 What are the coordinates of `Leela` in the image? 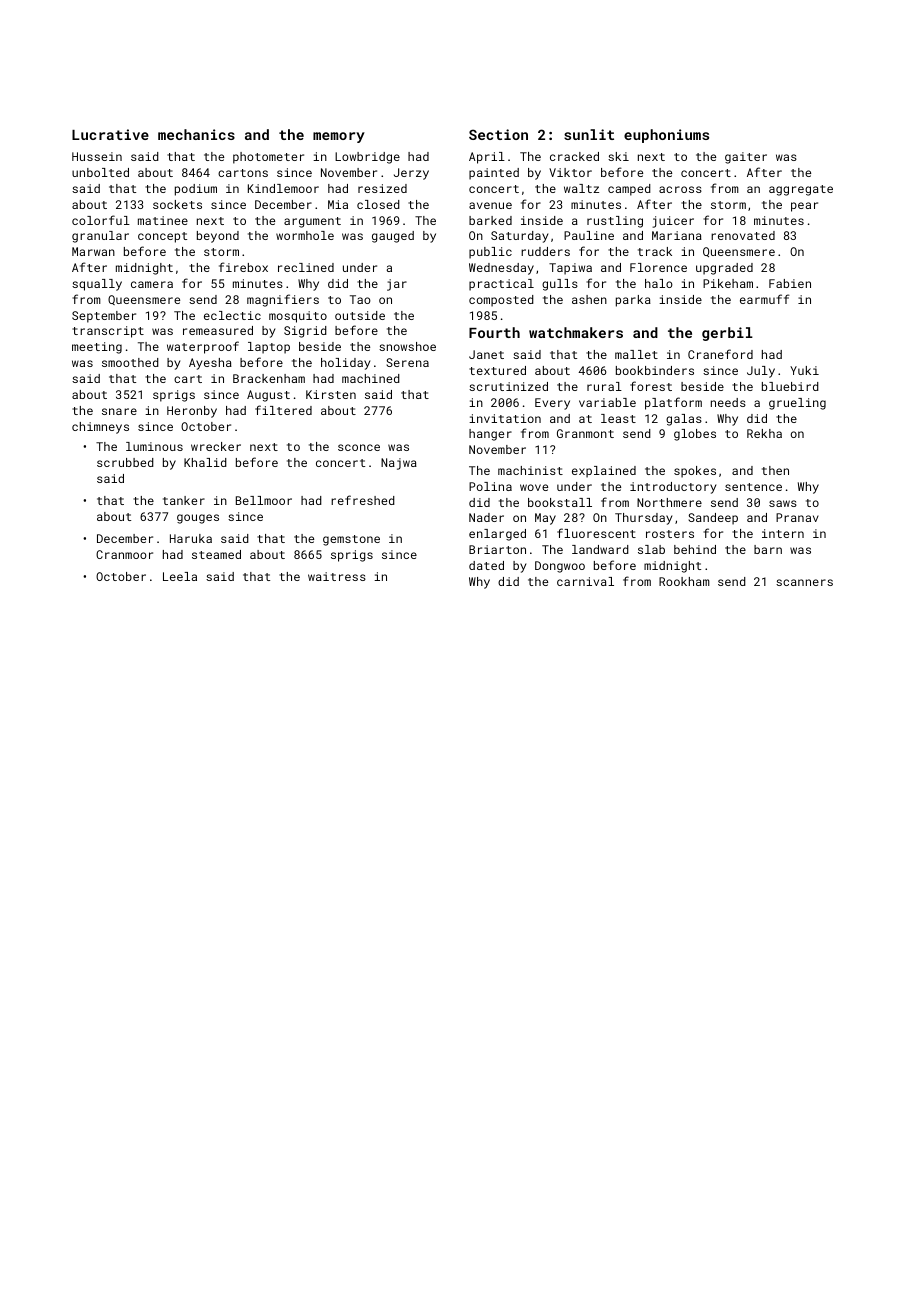 It's located at (180, 576).
